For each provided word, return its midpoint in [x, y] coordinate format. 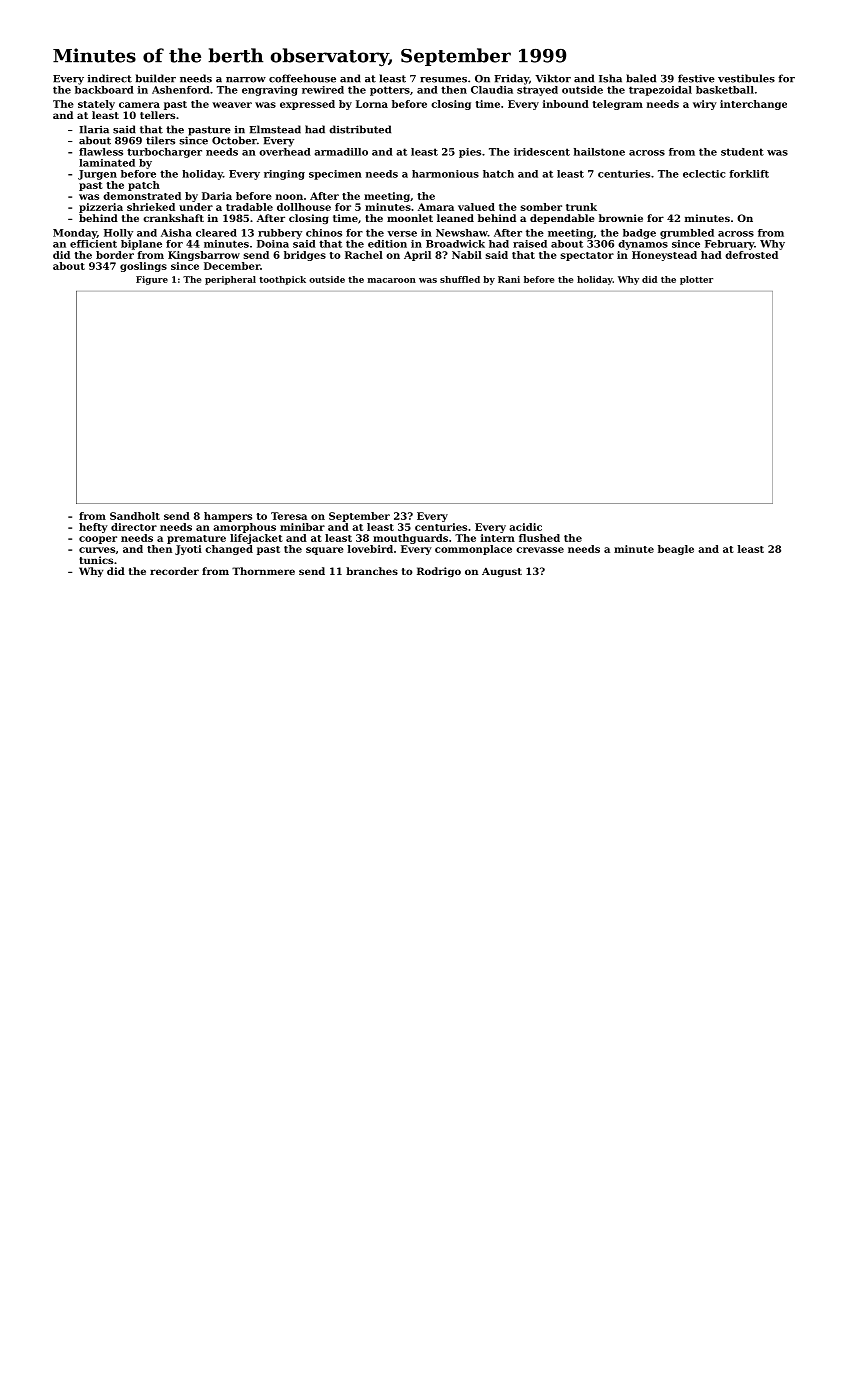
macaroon [392, 280]
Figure [152, 280]
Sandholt [135, 516]
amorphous [244, 528]
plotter [696, 280]
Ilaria [94, 129]
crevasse [540, 550]
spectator [587, 256]
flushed [539, 538]
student [742, 152]
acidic [525, 527]
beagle [676, 550]
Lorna [372, 104]
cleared [216, 233]
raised [530, 244]
